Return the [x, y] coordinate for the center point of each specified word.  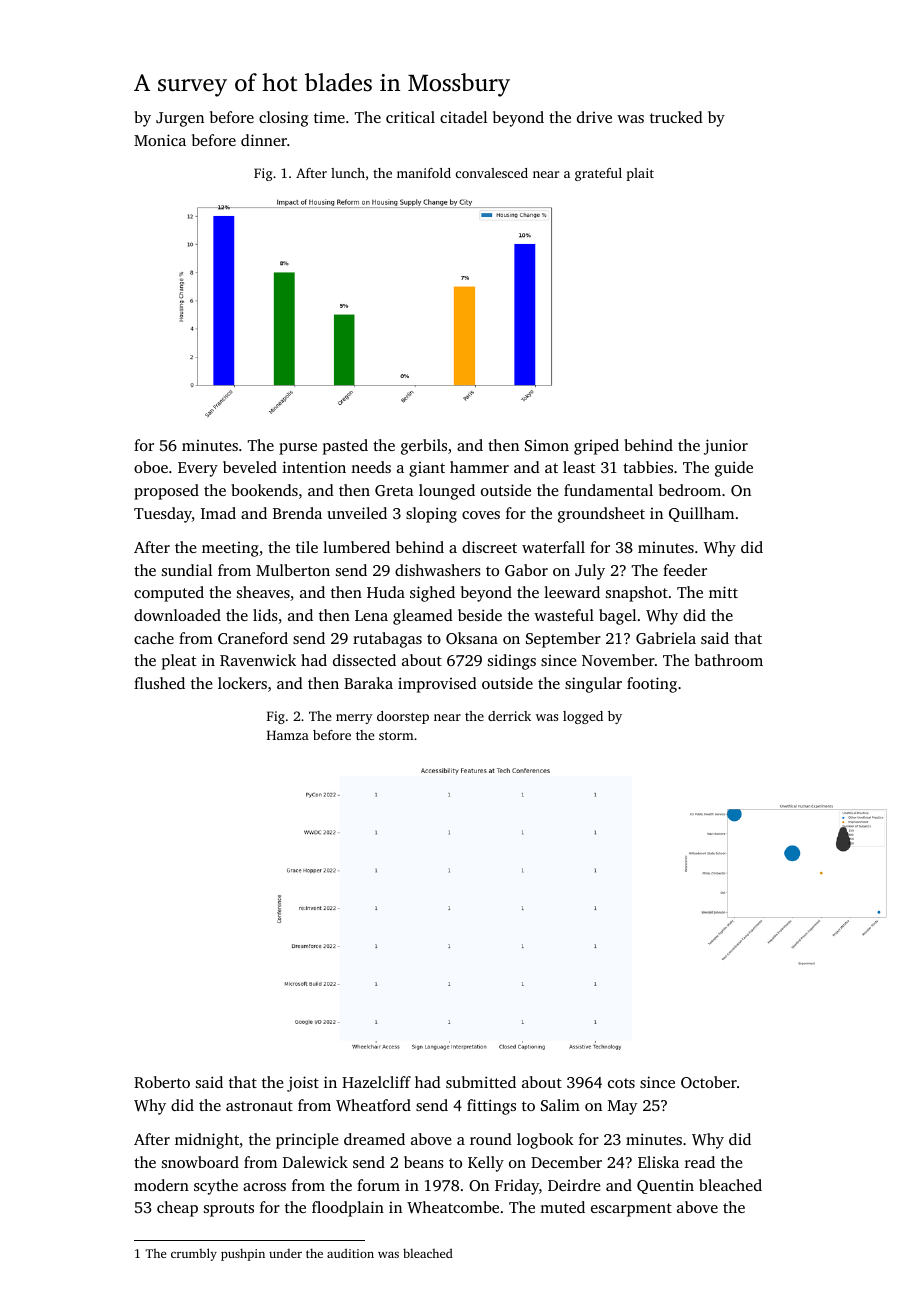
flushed [159, 683]
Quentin [665, 1186]
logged [583, 717]
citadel [463, 117]
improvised [437, 685]
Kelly [486, 1164]
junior [726, 447]
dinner [264, 140]
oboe [151, 467]
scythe [216, 1187]
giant [427, 469]
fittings [491, 1107]
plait [640, 174]
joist [303, 1084]
